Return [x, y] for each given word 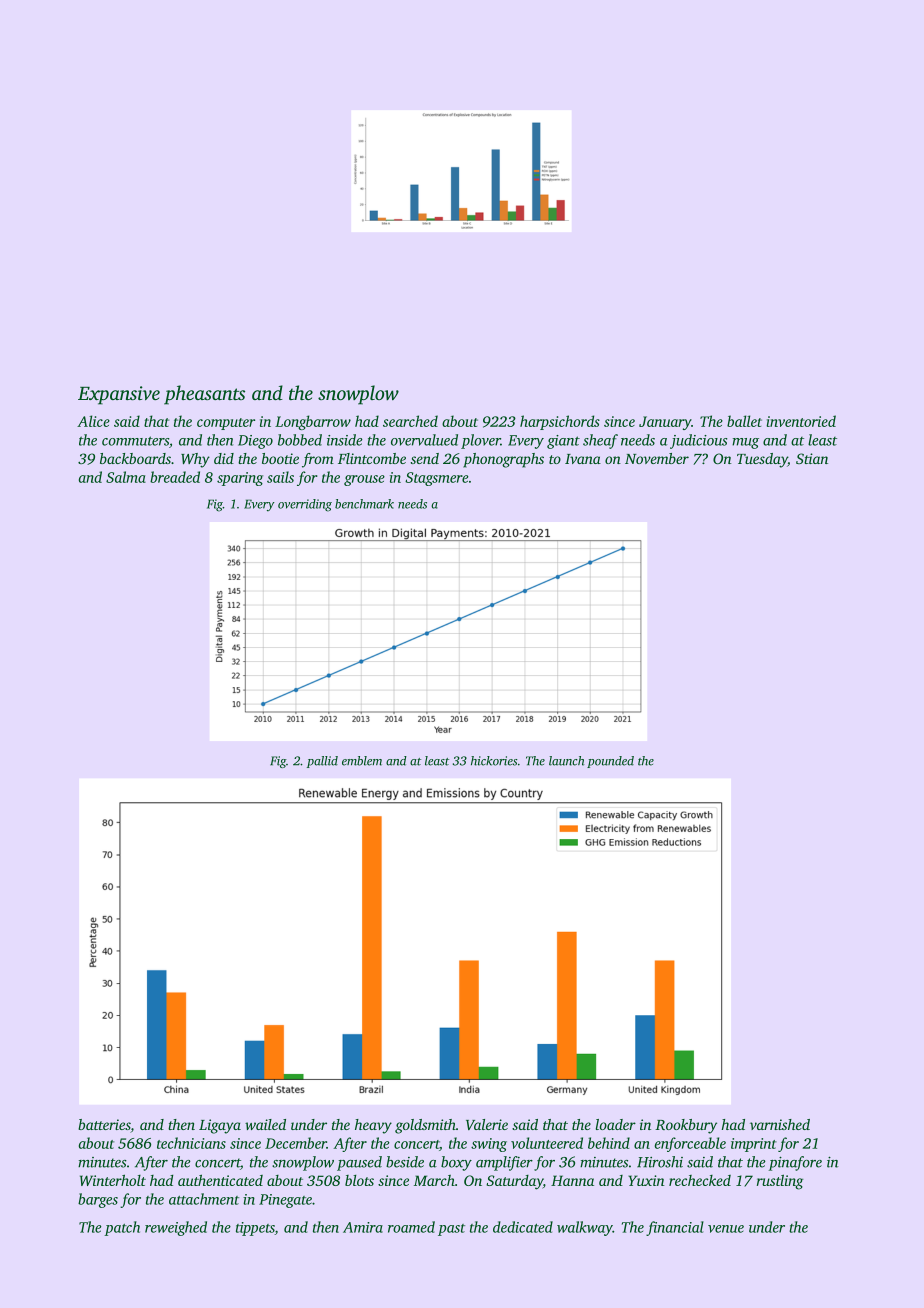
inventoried [801, 421]
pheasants [204, 395]
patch [122, 1228]
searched [410, 421]
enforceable [690, 1144]
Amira [363, 1227]
